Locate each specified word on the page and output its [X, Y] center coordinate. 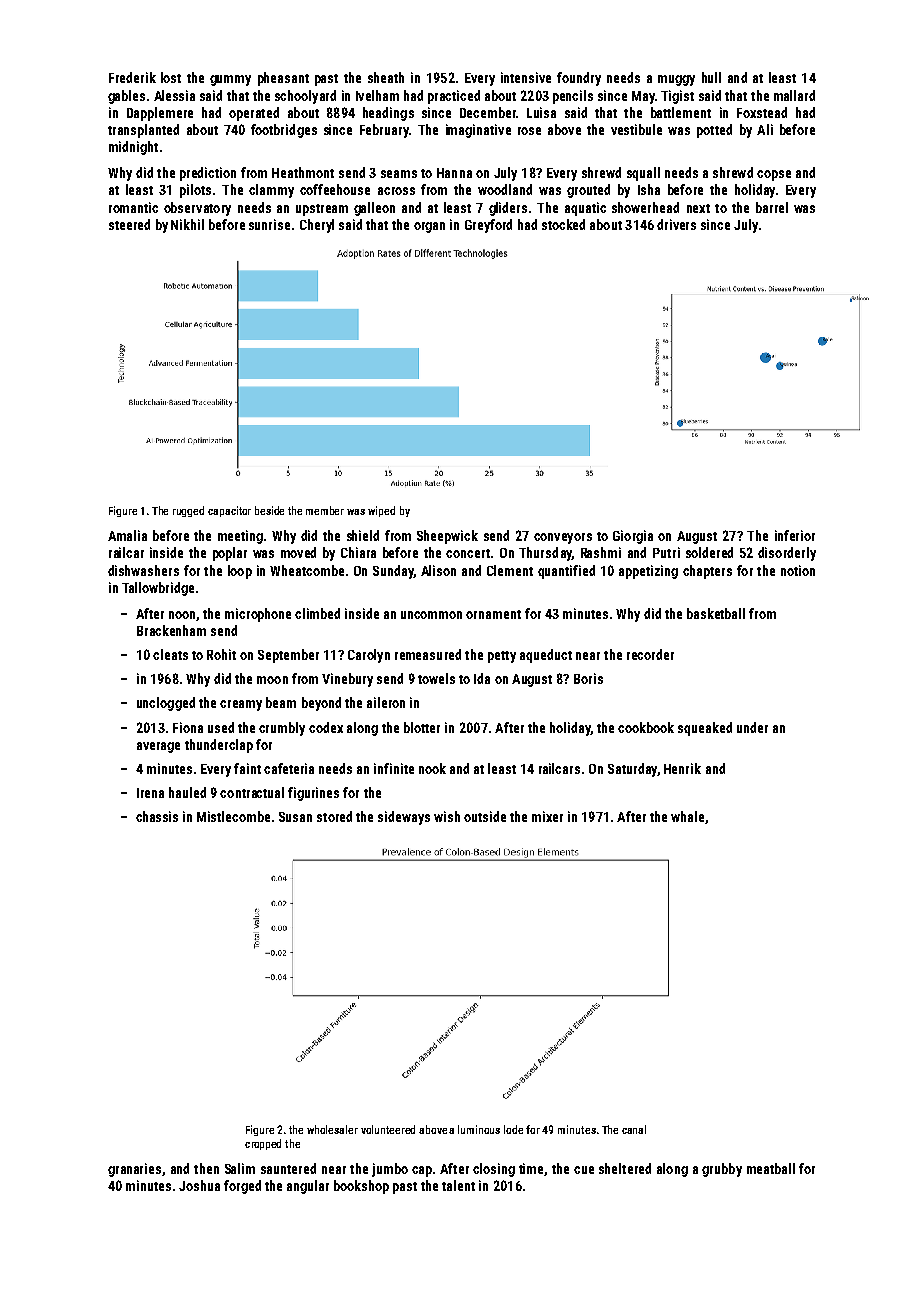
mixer [547, 816]
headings [388, 114]
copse [774, 175]
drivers [676, 224]
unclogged [166, 704]
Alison [438, 570]
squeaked [705, 729]
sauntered [288, 1168]
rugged [188, 511]
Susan [295, 817]
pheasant [283, 79]
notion [798, 570]
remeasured [428, 654]
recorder [650, 654]
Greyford [488, 226]
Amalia [127, 535]
